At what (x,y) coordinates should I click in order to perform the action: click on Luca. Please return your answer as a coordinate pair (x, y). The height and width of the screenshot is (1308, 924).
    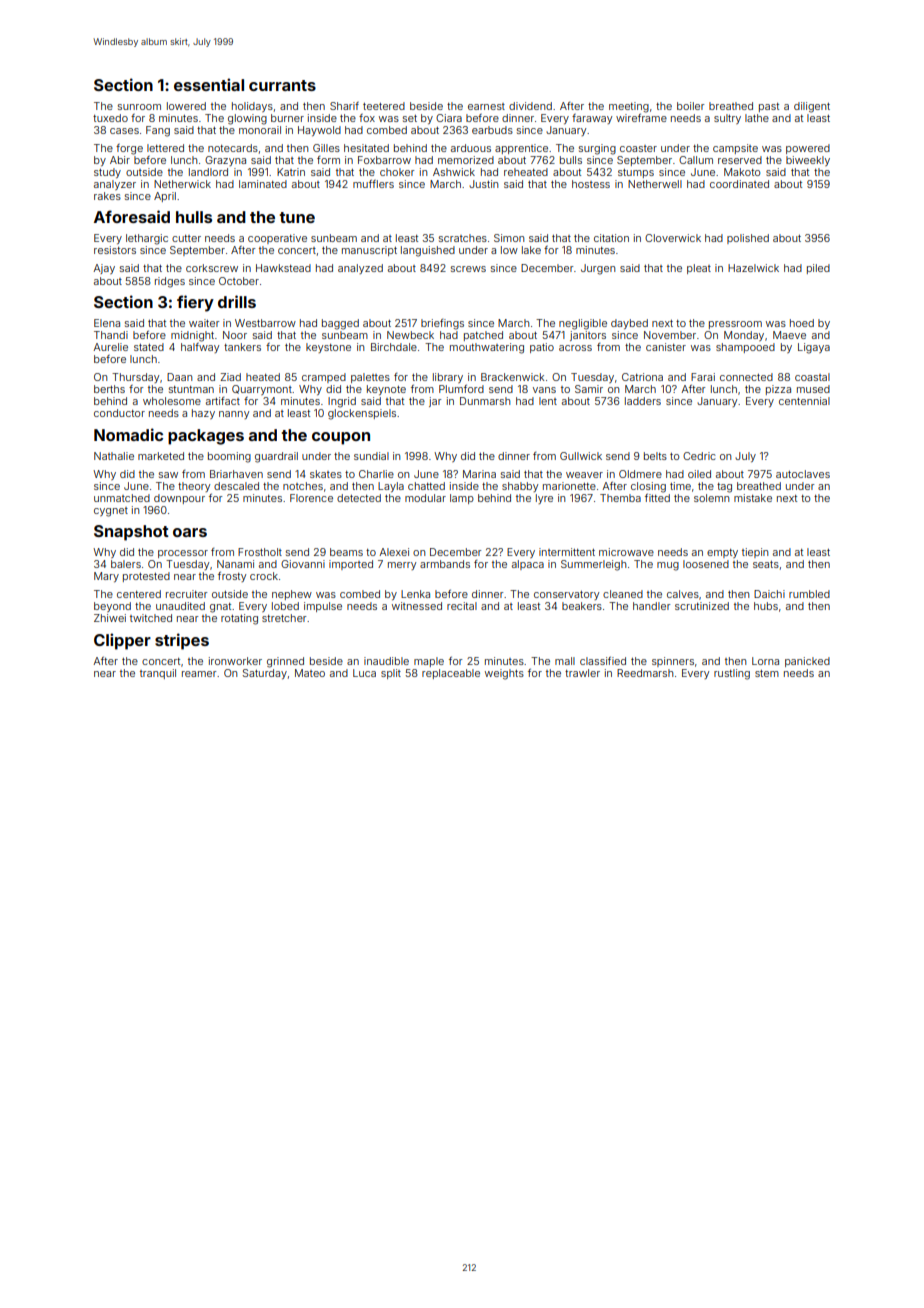
    Looking at the image, I should click on (364, 673).
